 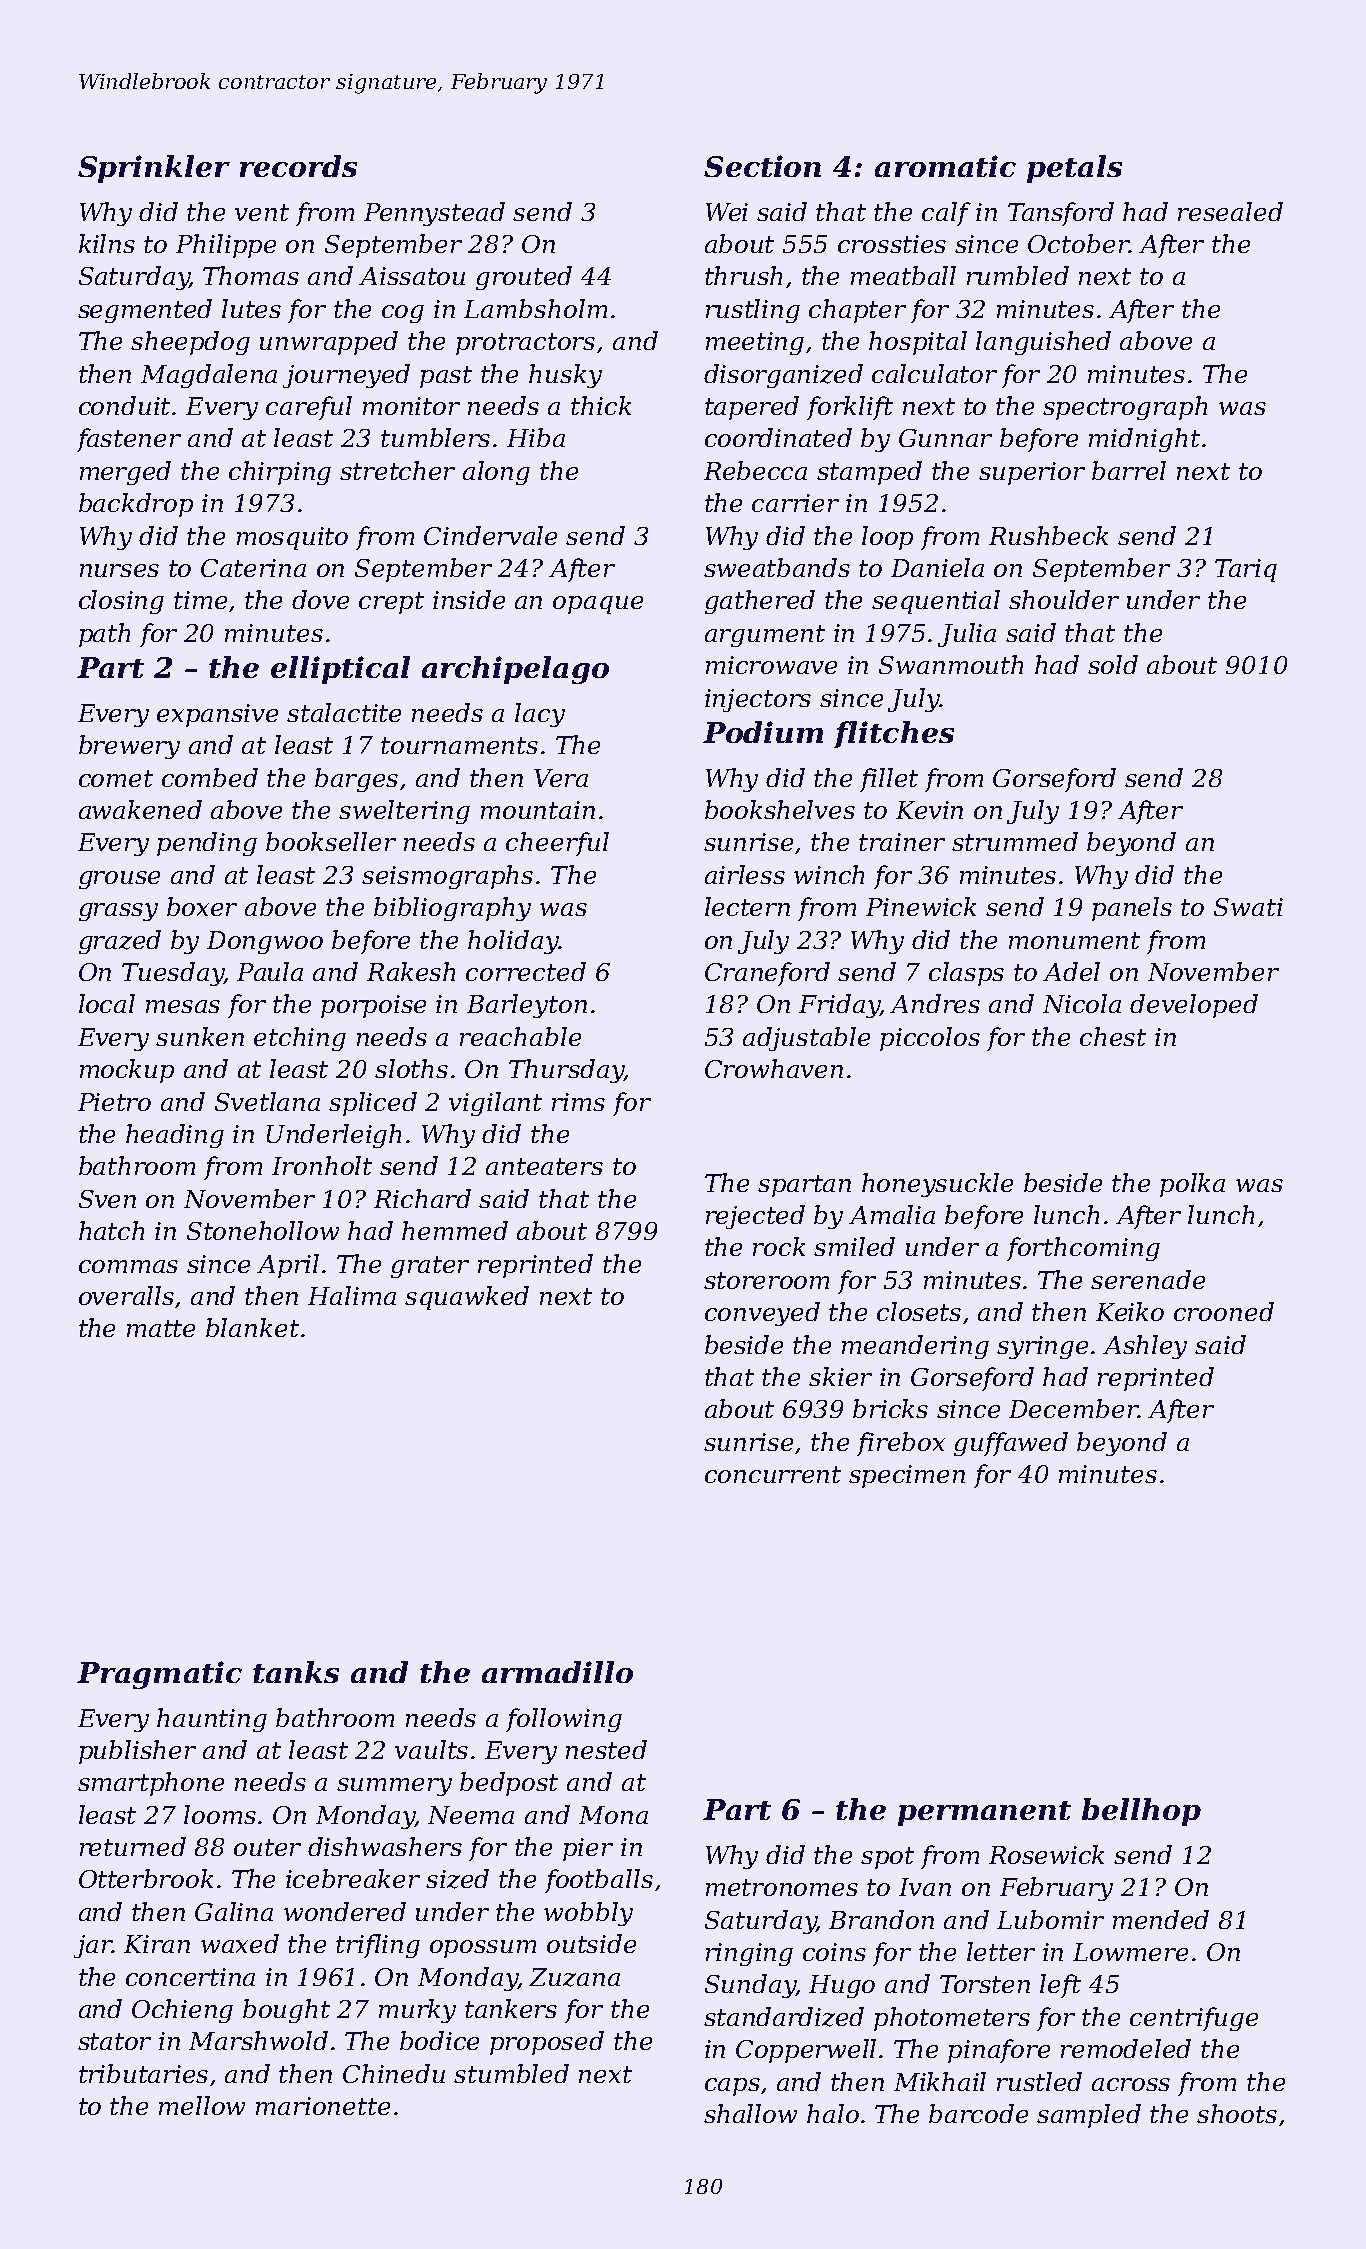 I want to click on honeysuckle, so click(x=937, y=1185).
